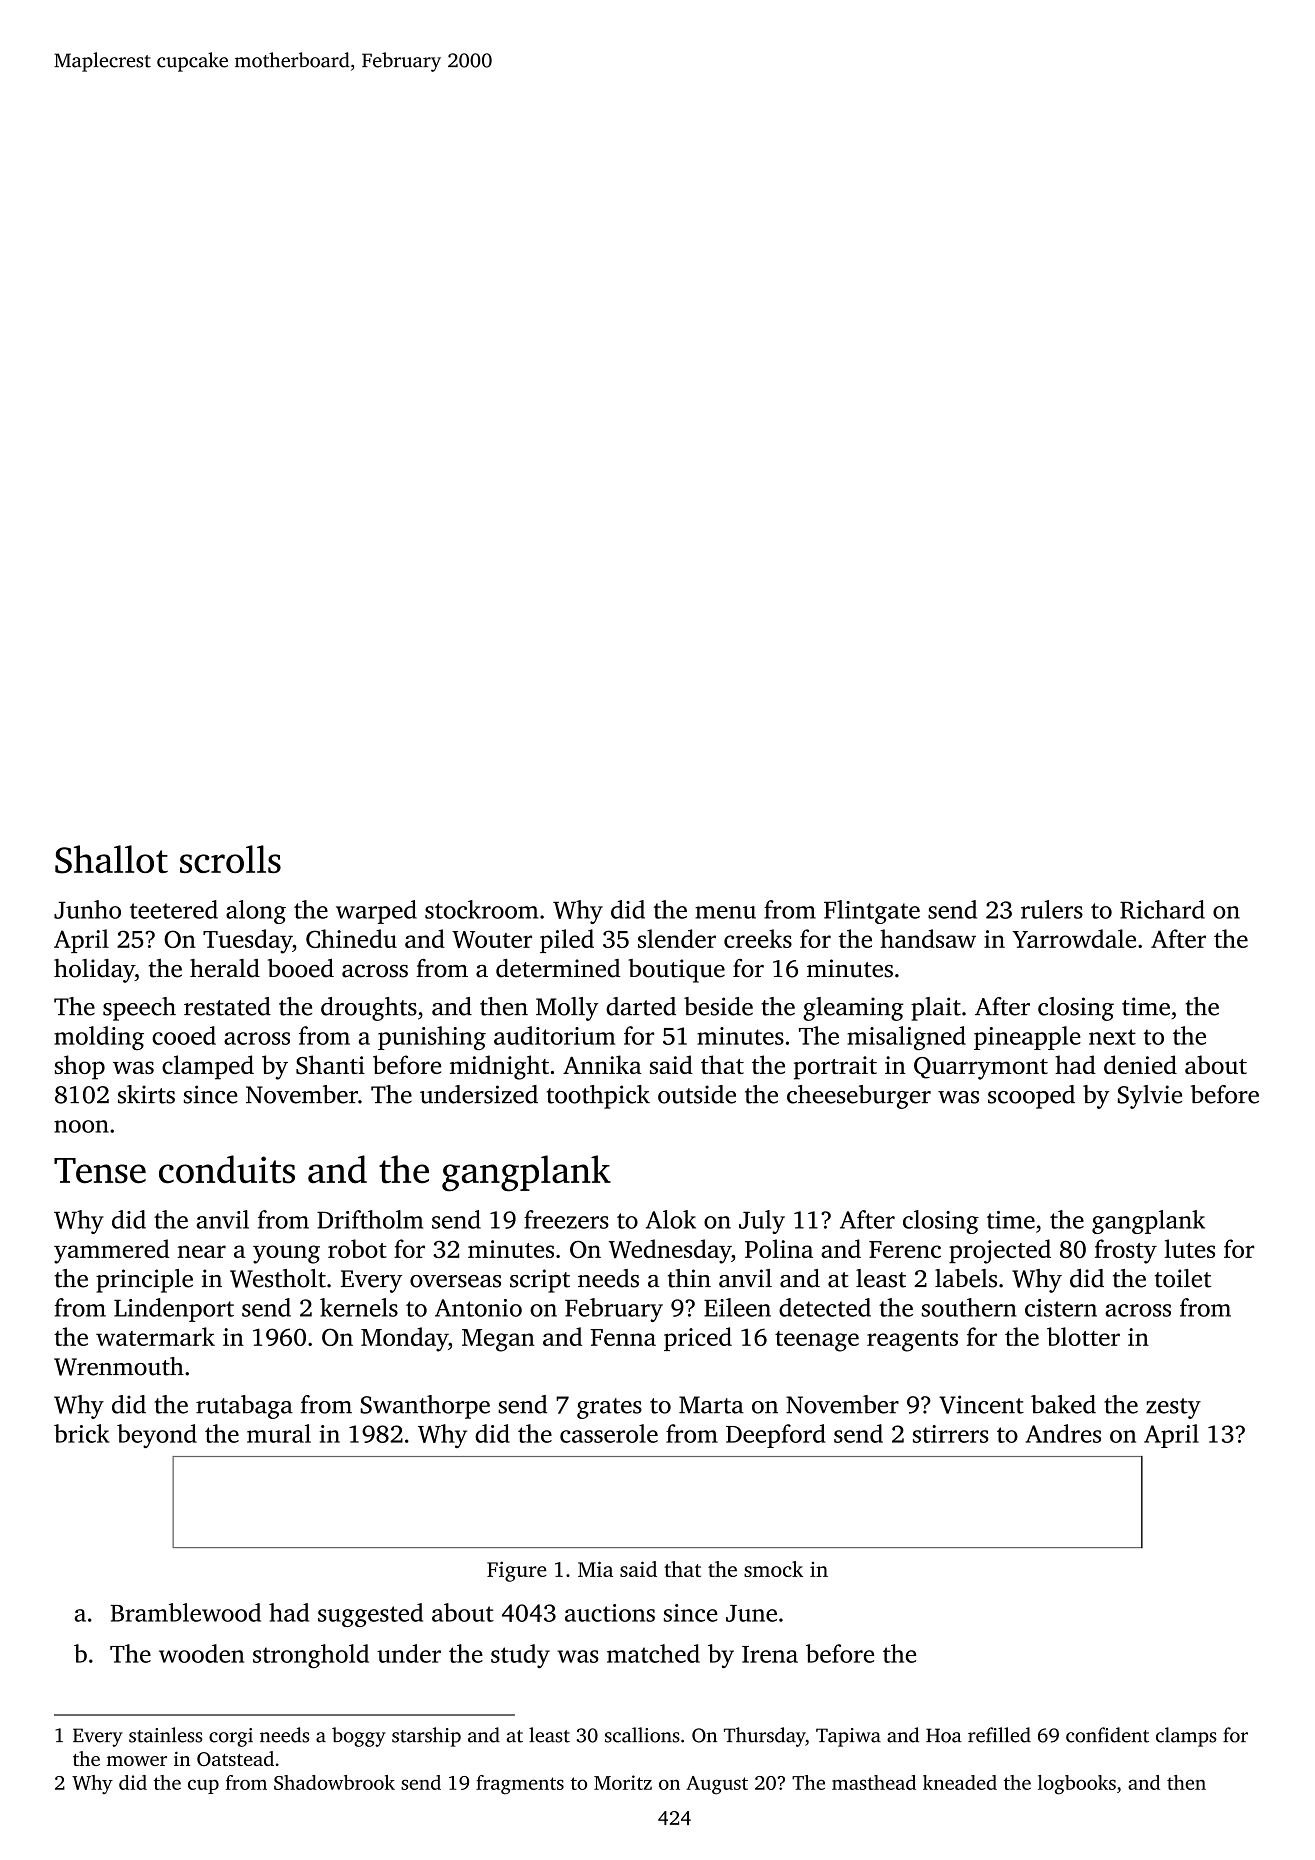 The image size is (1315, 1860). What do you see at coordinates (1061, 1308) in the document?
I see `cistern` at bounding box center [1061, 1308].
